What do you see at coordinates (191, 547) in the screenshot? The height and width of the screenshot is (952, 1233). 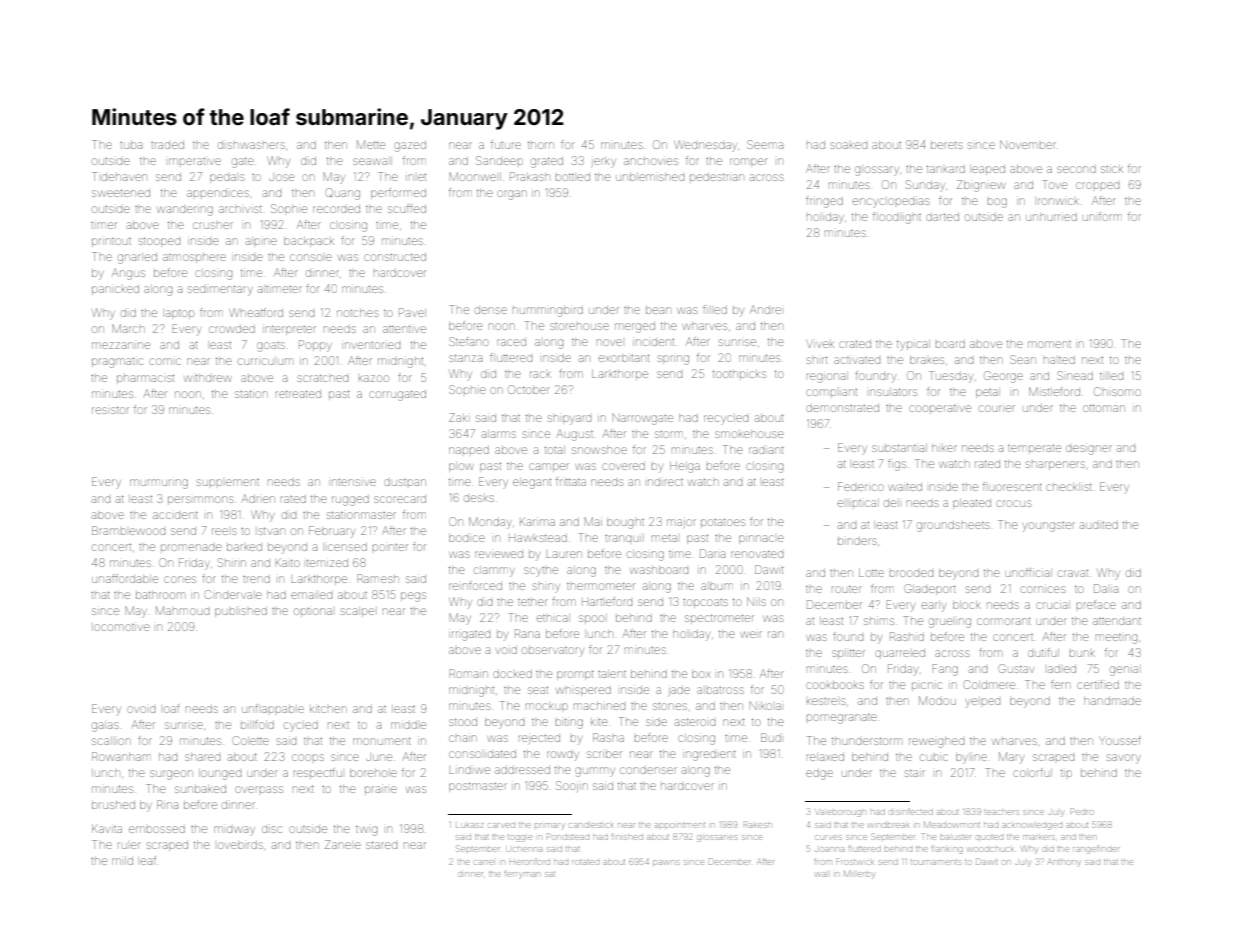 I see `promenade` at bounding box center [191, 547].
